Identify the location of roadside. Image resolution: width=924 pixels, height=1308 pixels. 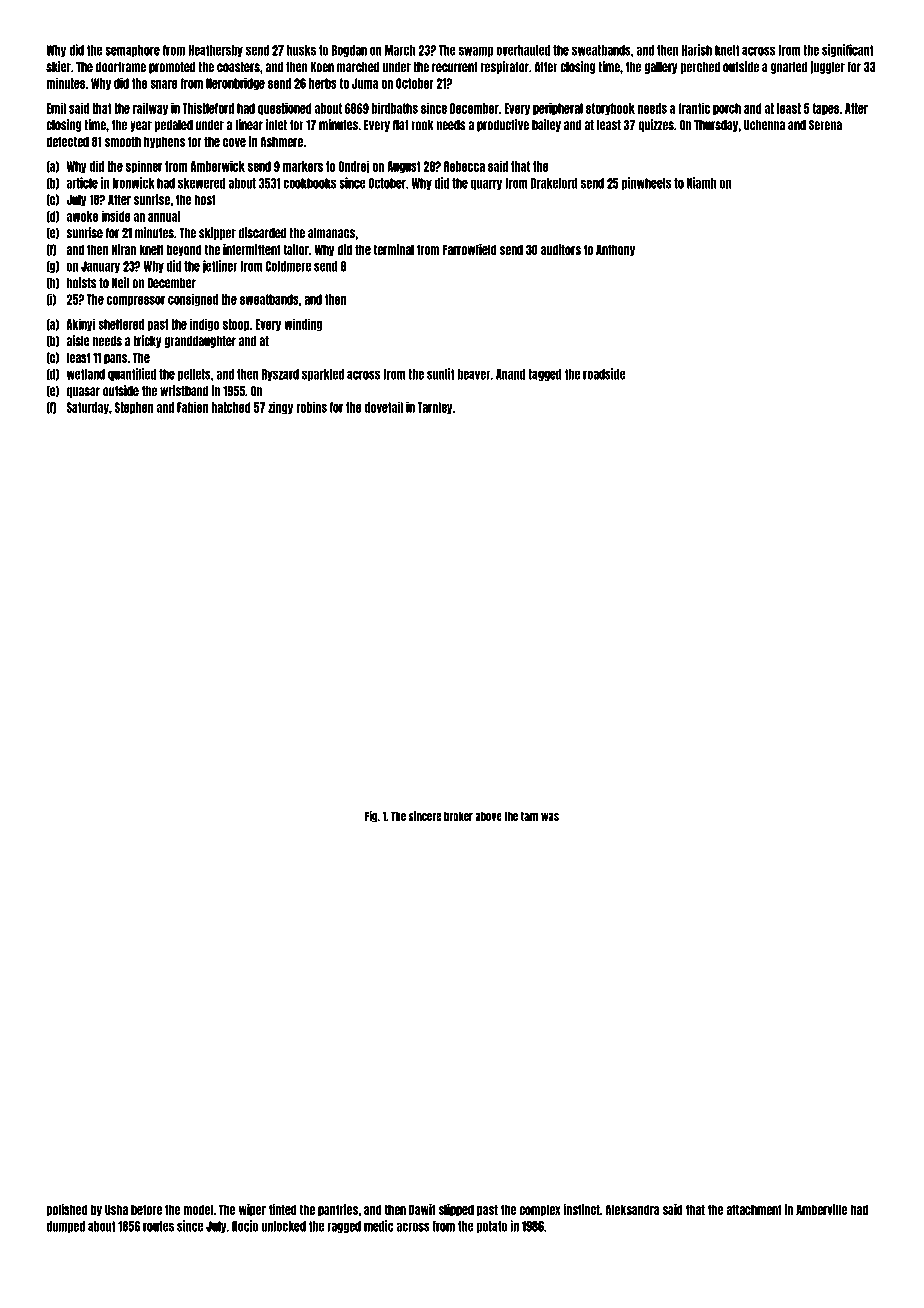
(604, 374).
